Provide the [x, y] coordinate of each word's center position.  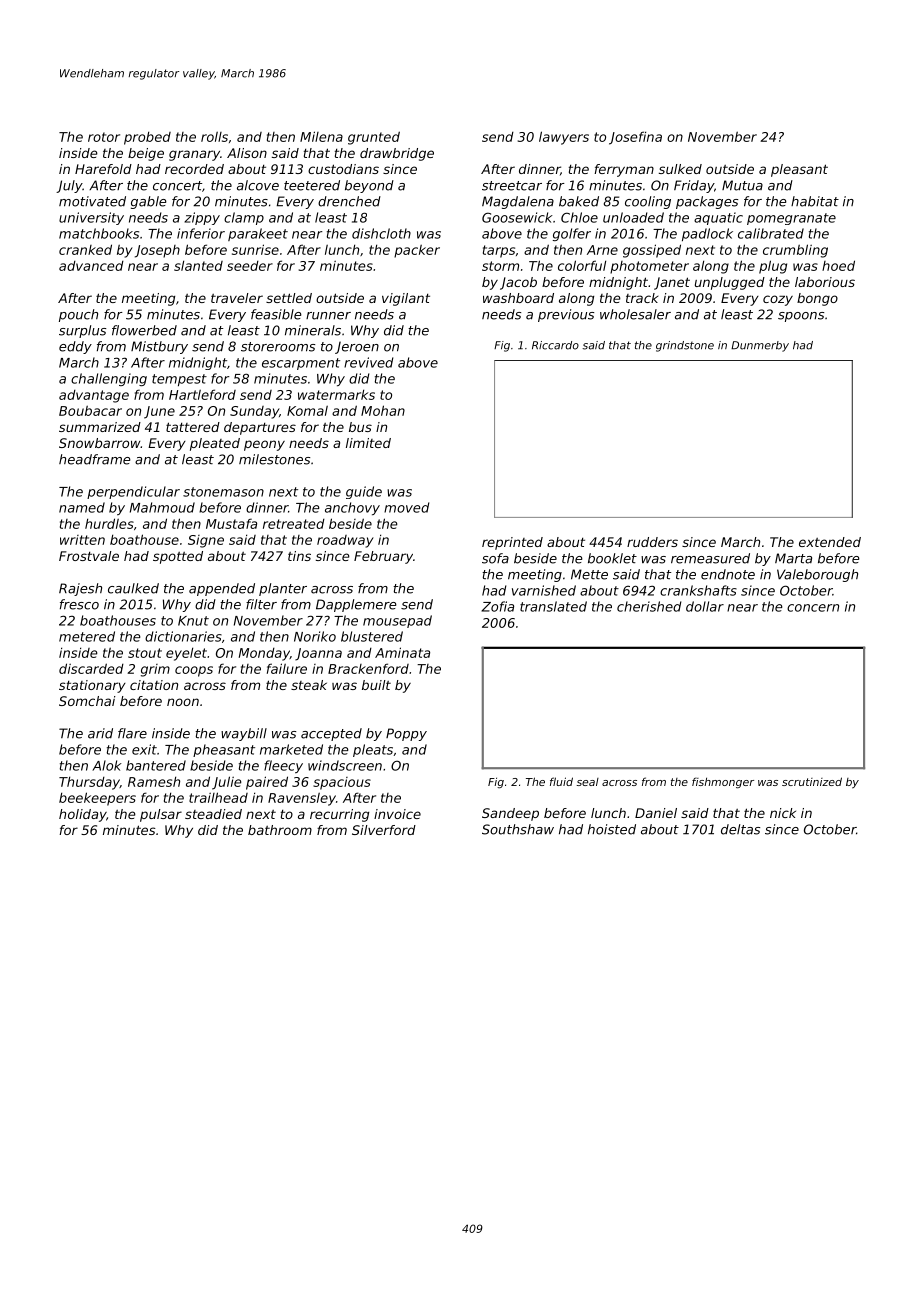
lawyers [564, 138]
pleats [373, 750]
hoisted [612, 829]
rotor [104, 137]
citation [154, 685]
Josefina [635, 138]
